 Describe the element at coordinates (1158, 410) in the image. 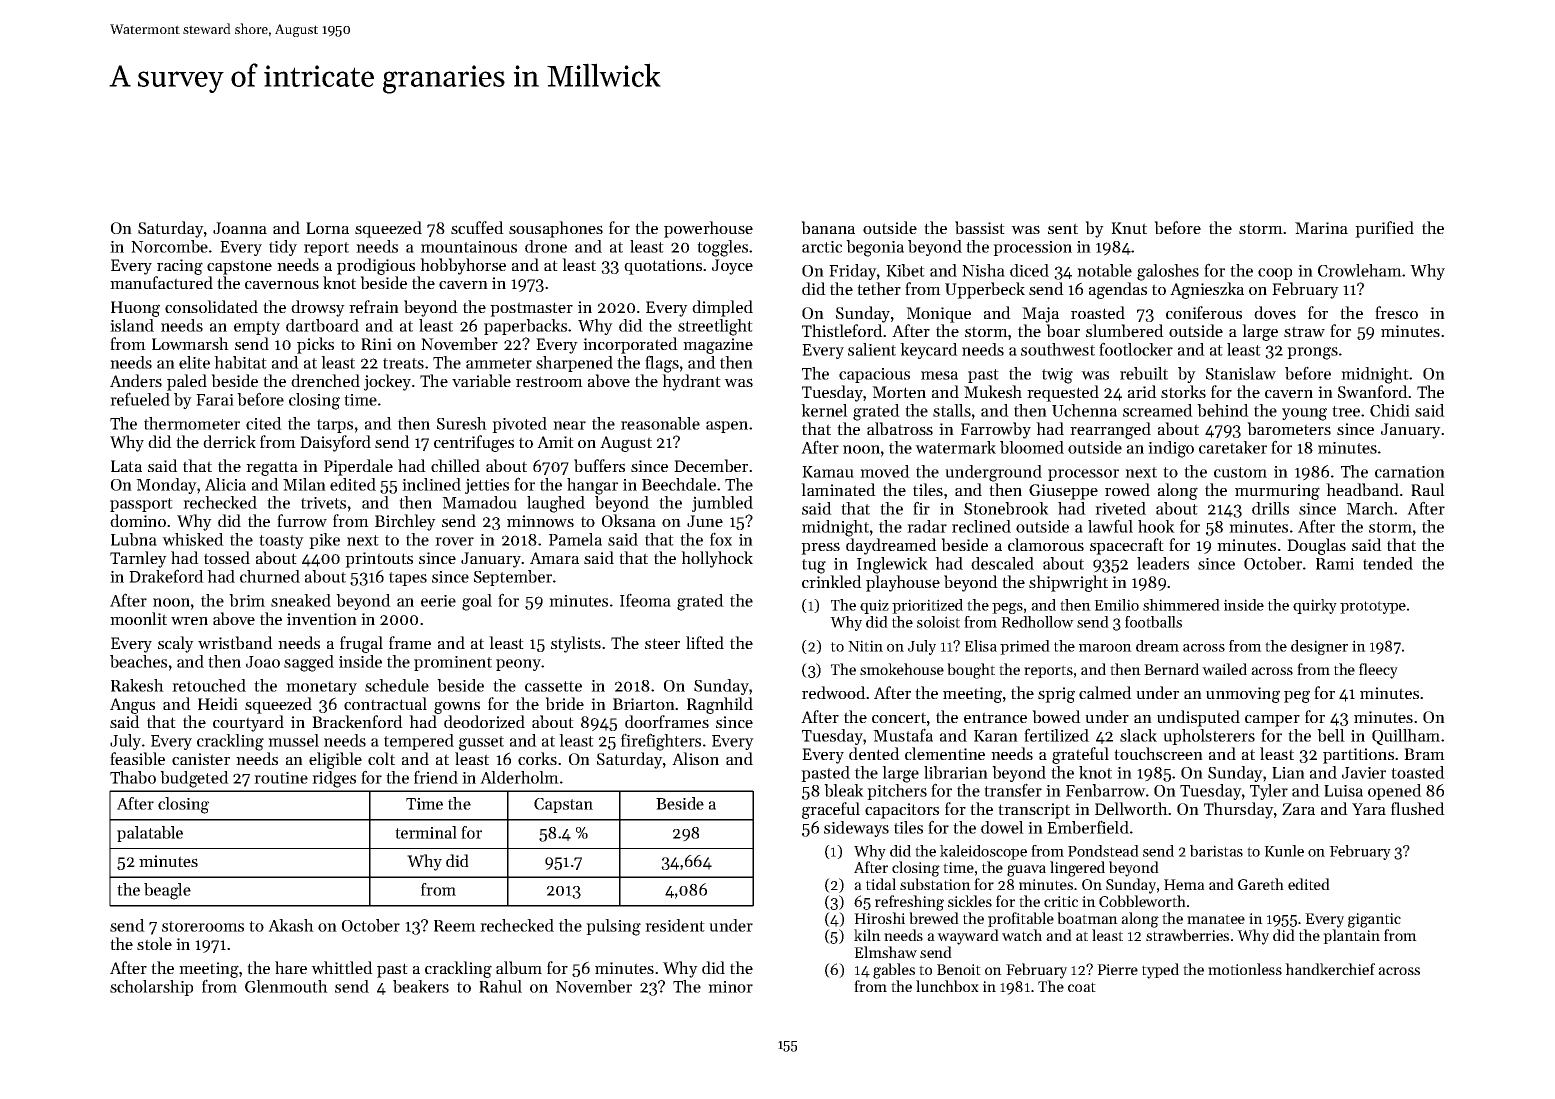

I see `screamed` at that location.
